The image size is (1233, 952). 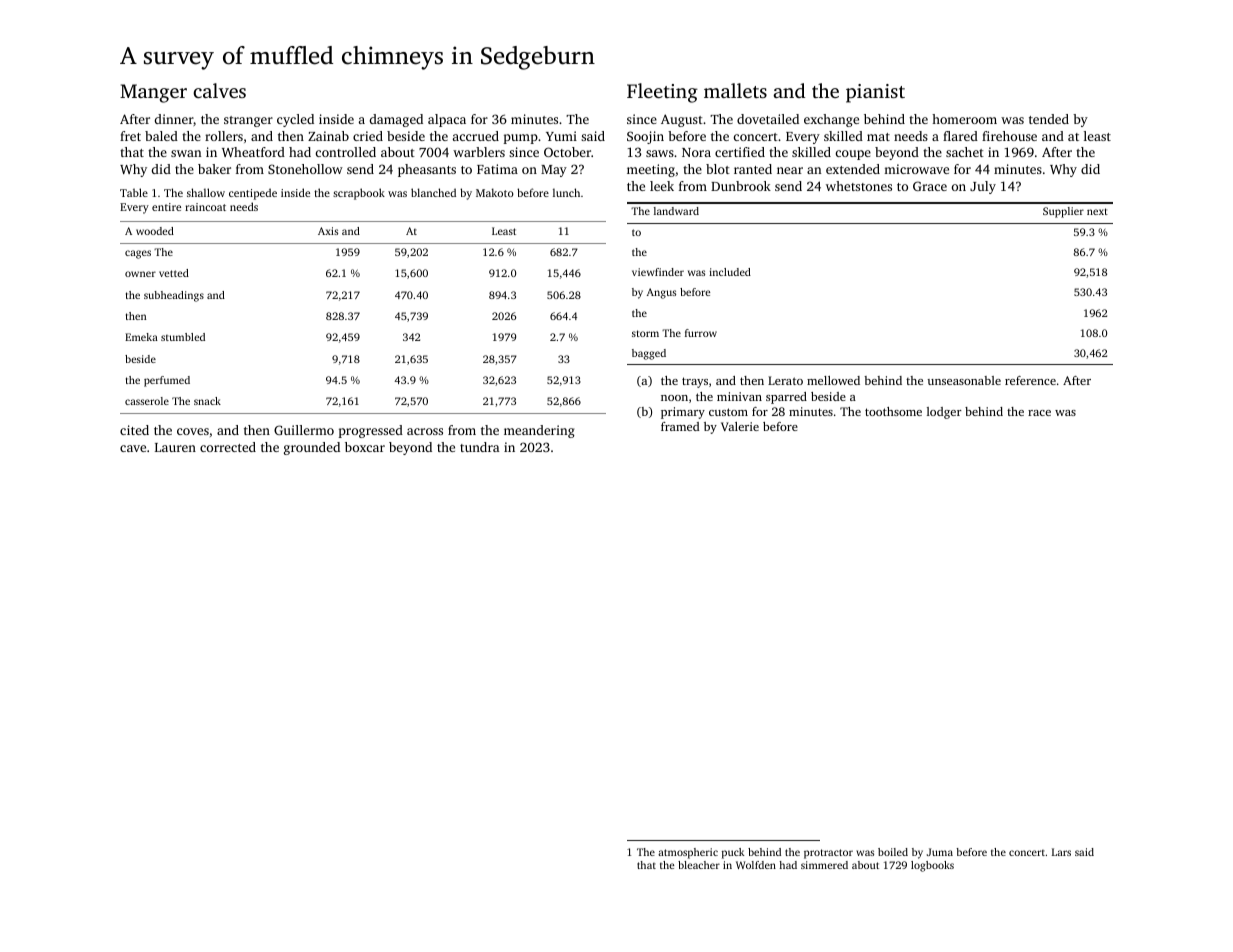 I want to click on tundra, so click(x=479, y=447).
